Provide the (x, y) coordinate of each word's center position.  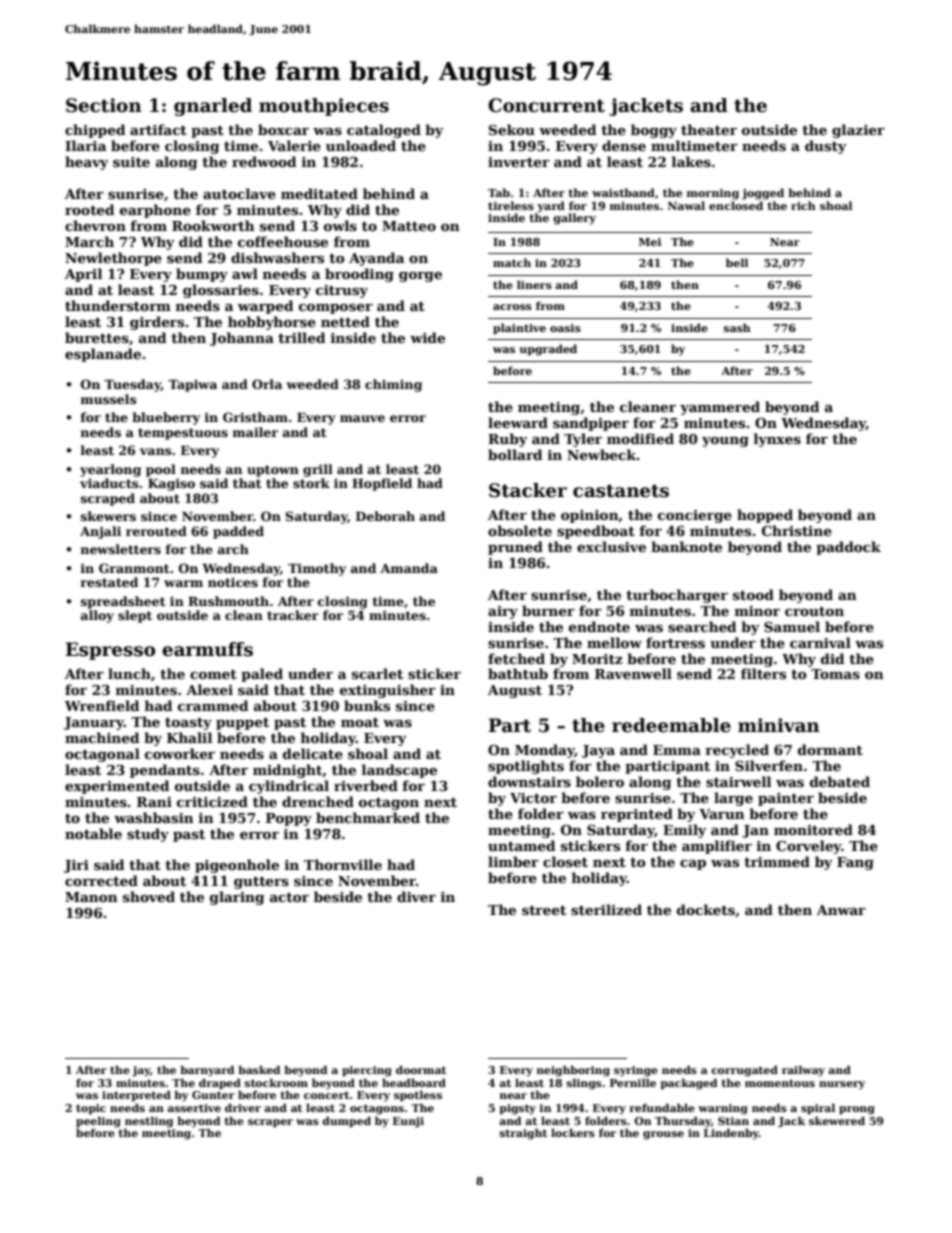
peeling (98, 1122)
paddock (848, 548)
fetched (516, 658)
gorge (420, 277)
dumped (346, 1121)
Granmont (134, 568)
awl (245, 273)
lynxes (777, 440)
